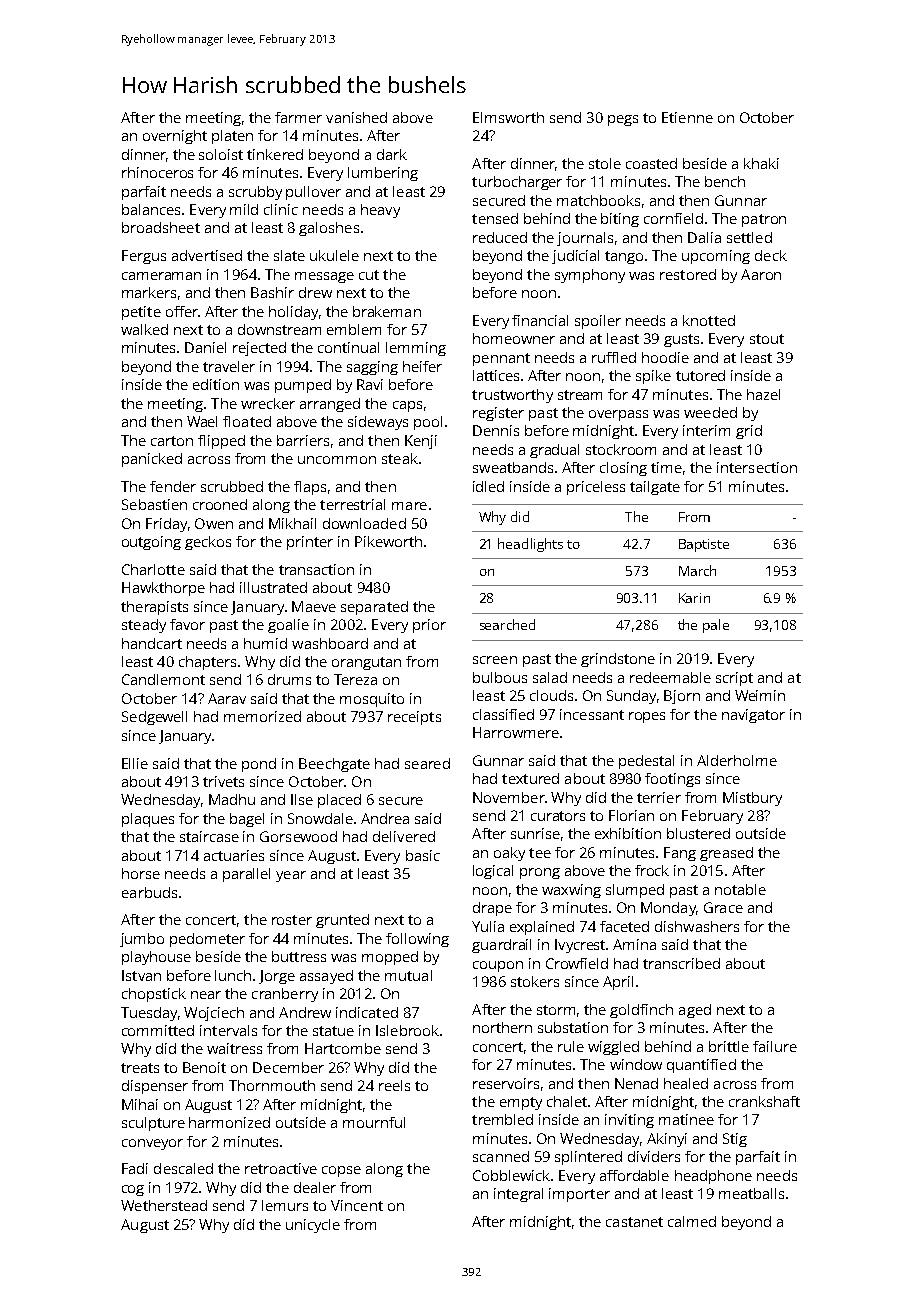 Image resolution: width=924 pixels, height=1308 pixels. Describe the element at coordinates (726, 854) in the screenshot. I see `greased` at that location.
